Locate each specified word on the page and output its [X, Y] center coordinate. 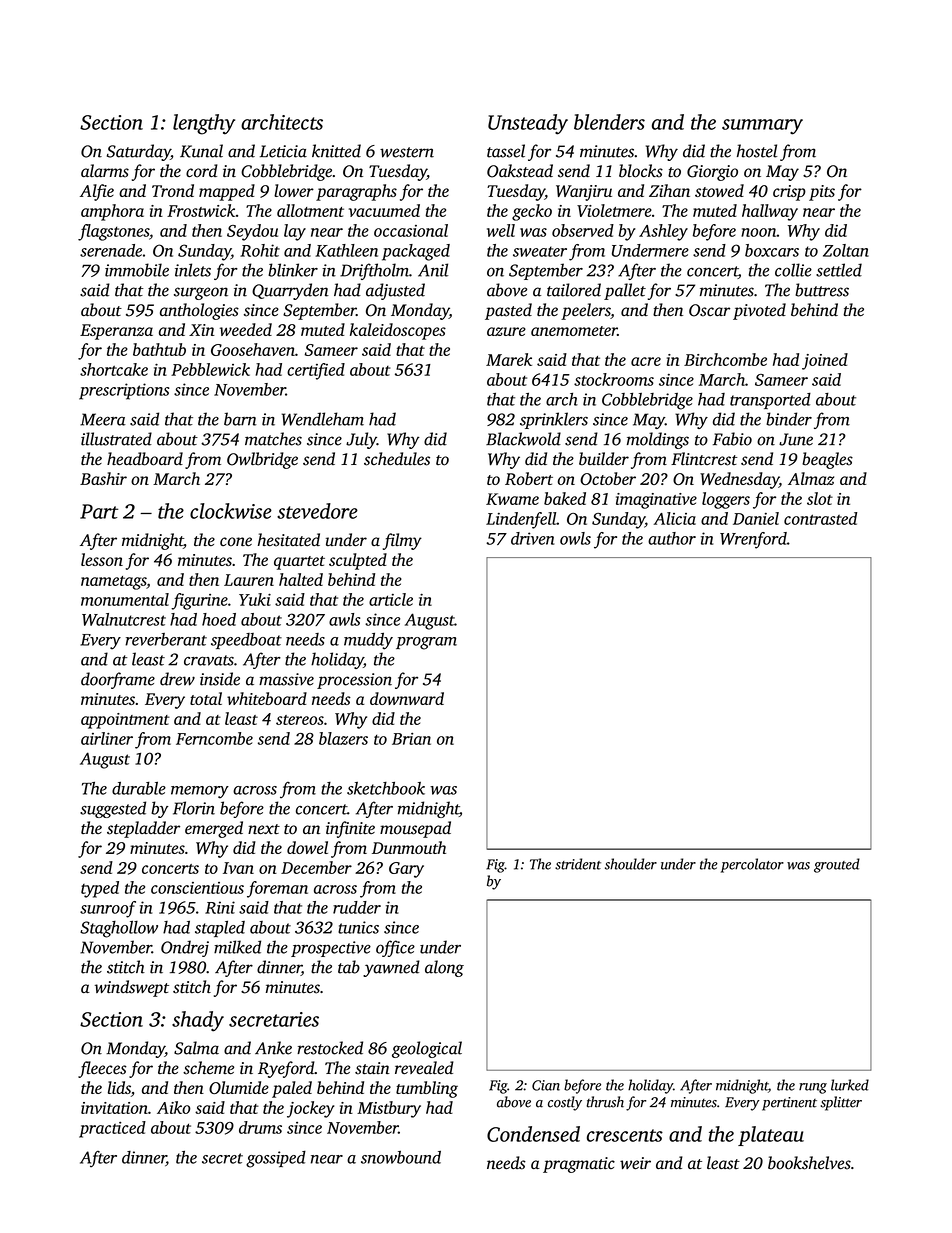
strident [578, 864]
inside [220, 679]
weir [635, 1163]
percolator [752, 865]
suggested [113, 809]
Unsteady [528, 124]
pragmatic [579, 1165]
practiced [112, 1129]
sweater [540, 251]
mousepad [415, 829]
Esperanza [116, 332]
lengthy [204, 124]
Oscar [709, 310]
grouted [837, 865]
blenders [609, 122]
